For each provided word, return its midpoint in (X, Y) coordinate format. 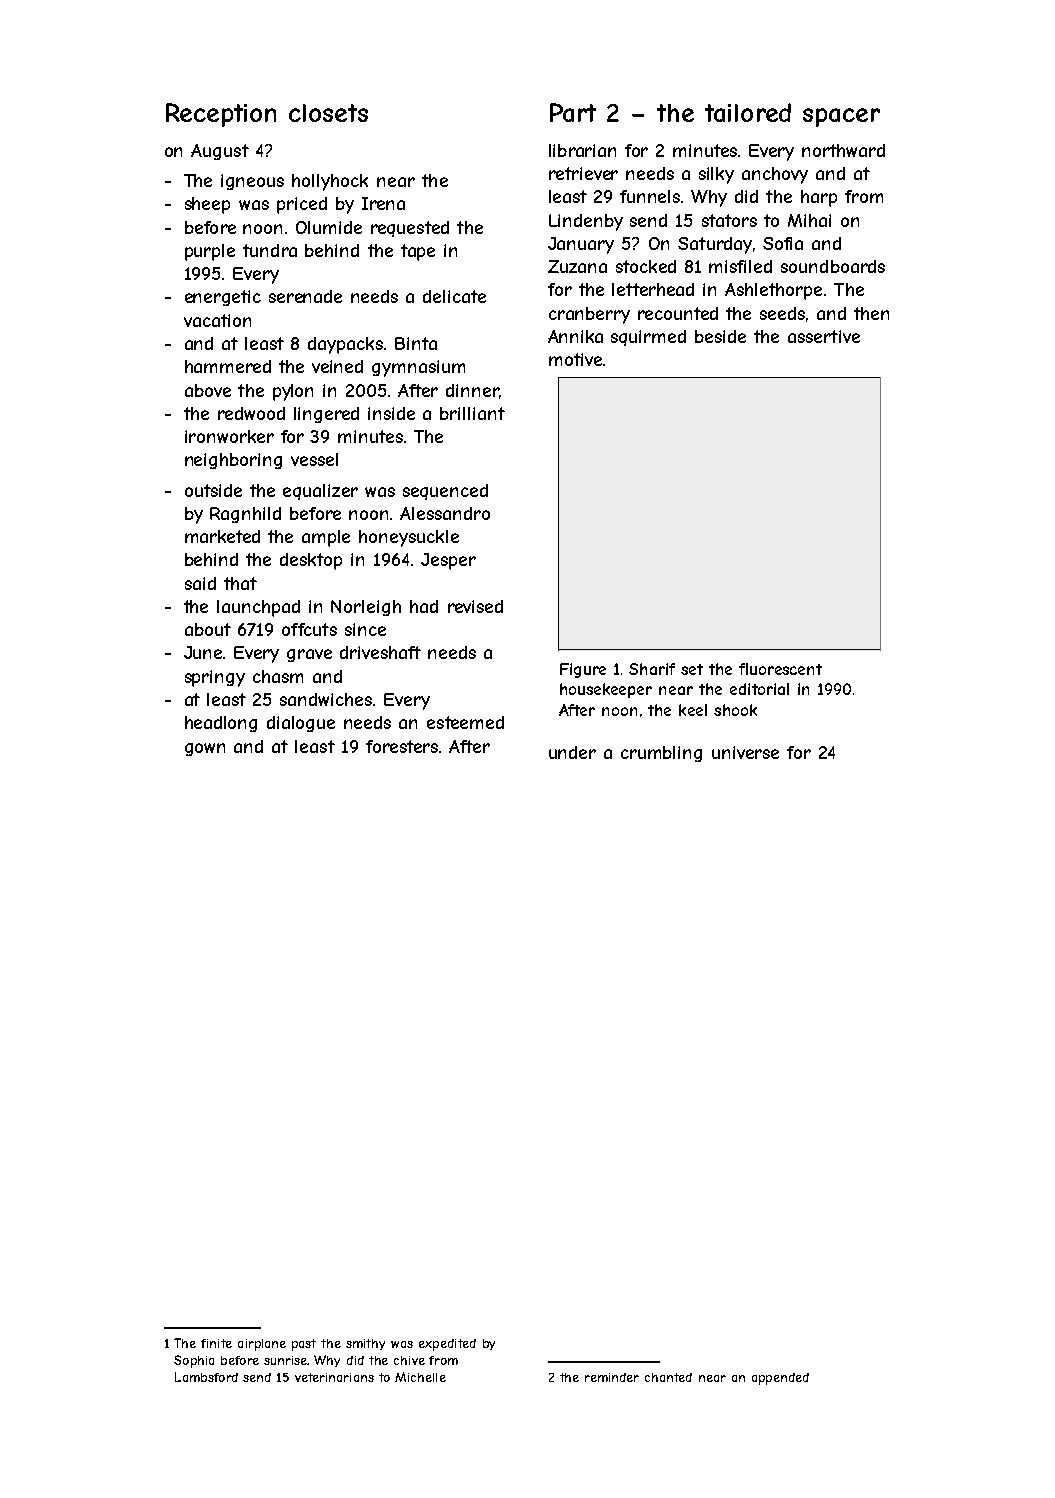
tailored (748, 112)
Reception (221, 115)
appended (780, 1379)
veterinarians (334, 1377)
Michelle (420, 1377)
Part (573, 112)
